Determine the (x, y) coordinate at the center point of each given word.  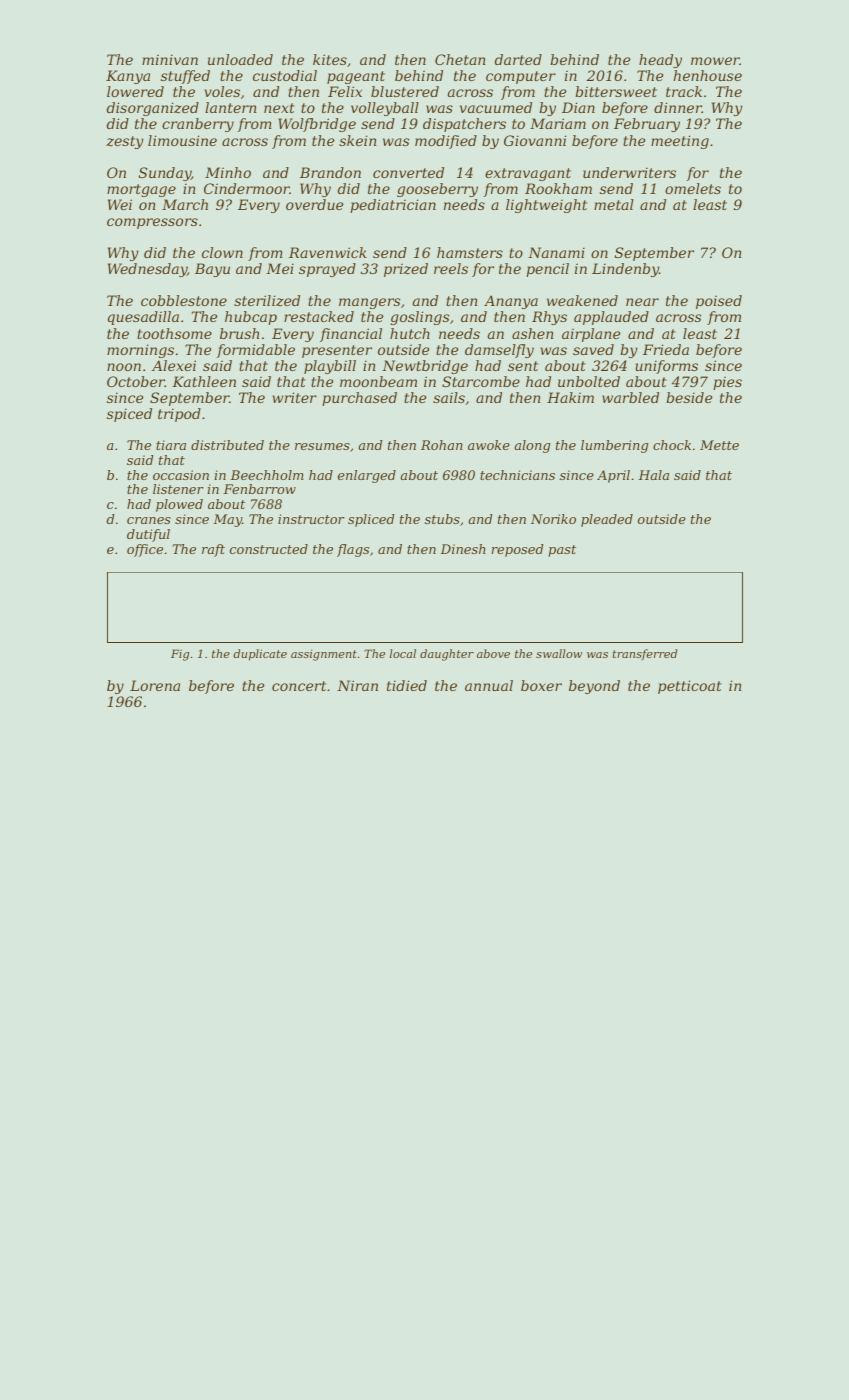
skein (358, 140)
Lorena (155, 685)
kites (330, 59)
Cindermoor (247, 188)
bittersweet (616, 91)
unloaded (240, 59)
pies (727, 383)
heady (660, 61)
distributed (227, 445)
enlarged (367, 476)
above (493, 653)
